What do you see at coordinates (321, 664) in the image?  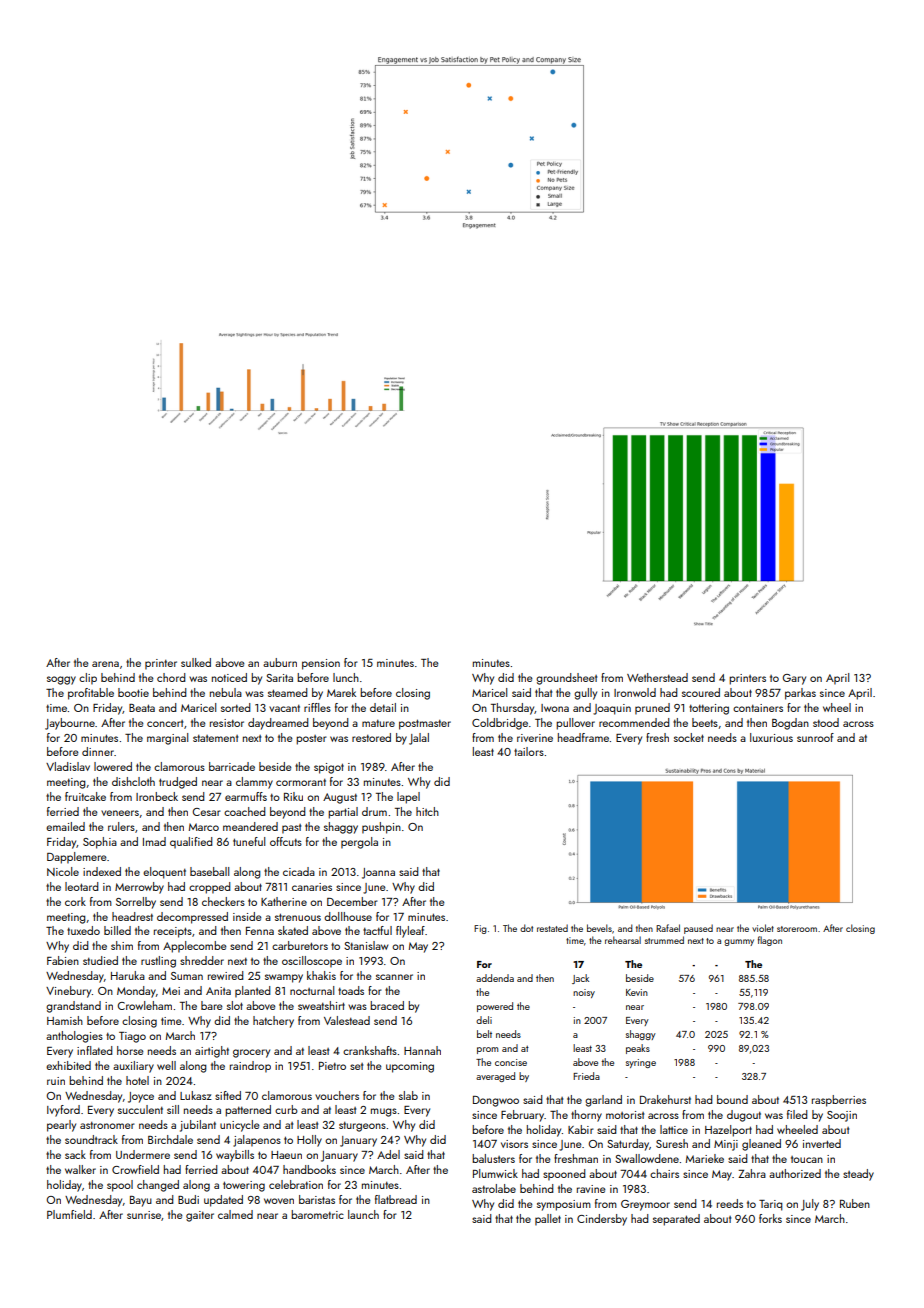 I see `pension` at bounding box center [321, 664].
